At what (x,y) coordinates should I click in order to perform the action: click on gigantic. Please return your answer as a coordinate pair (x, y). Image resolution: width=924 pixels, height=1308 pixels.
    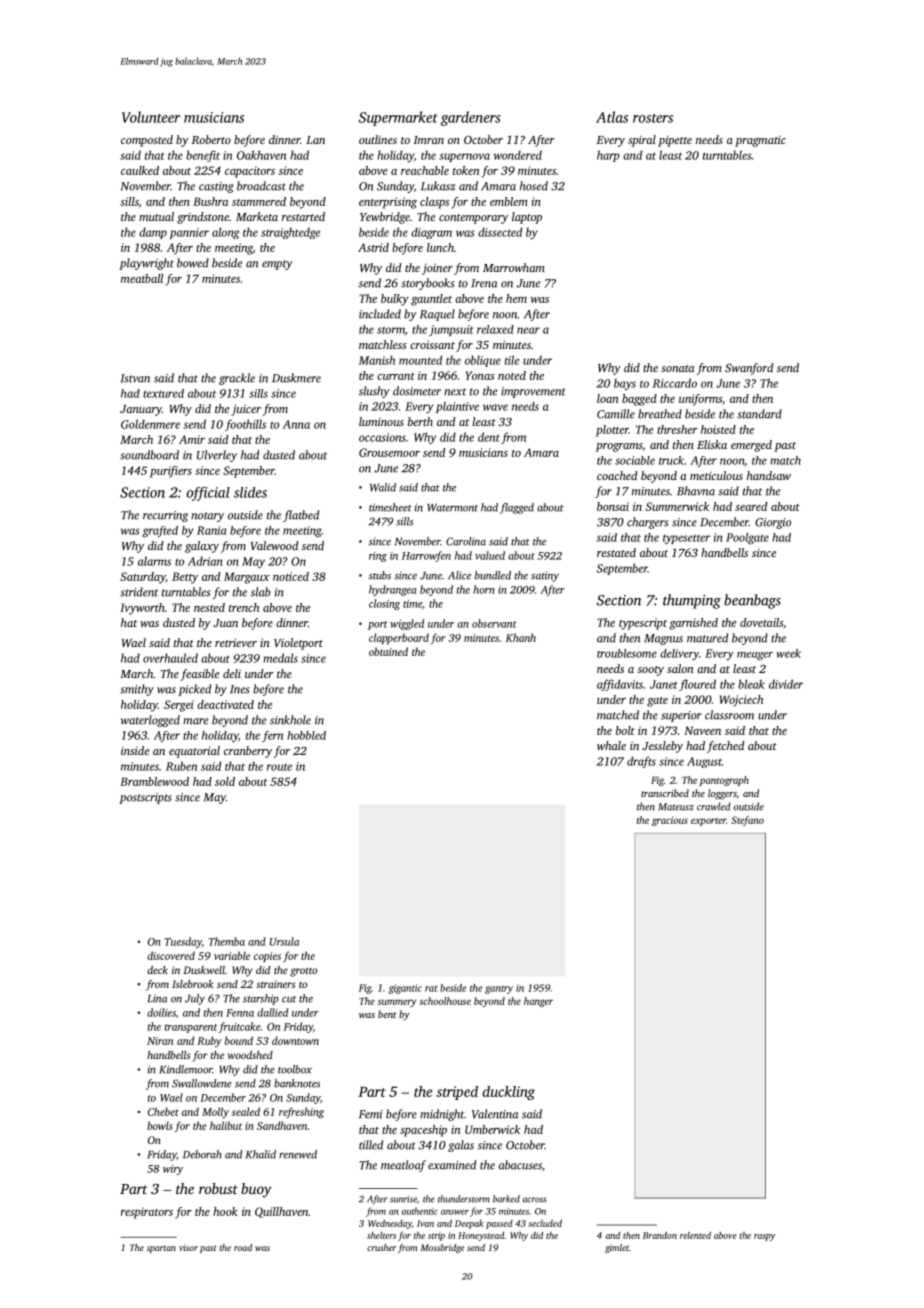
    Looking at the image, I should click on (405, 989).
